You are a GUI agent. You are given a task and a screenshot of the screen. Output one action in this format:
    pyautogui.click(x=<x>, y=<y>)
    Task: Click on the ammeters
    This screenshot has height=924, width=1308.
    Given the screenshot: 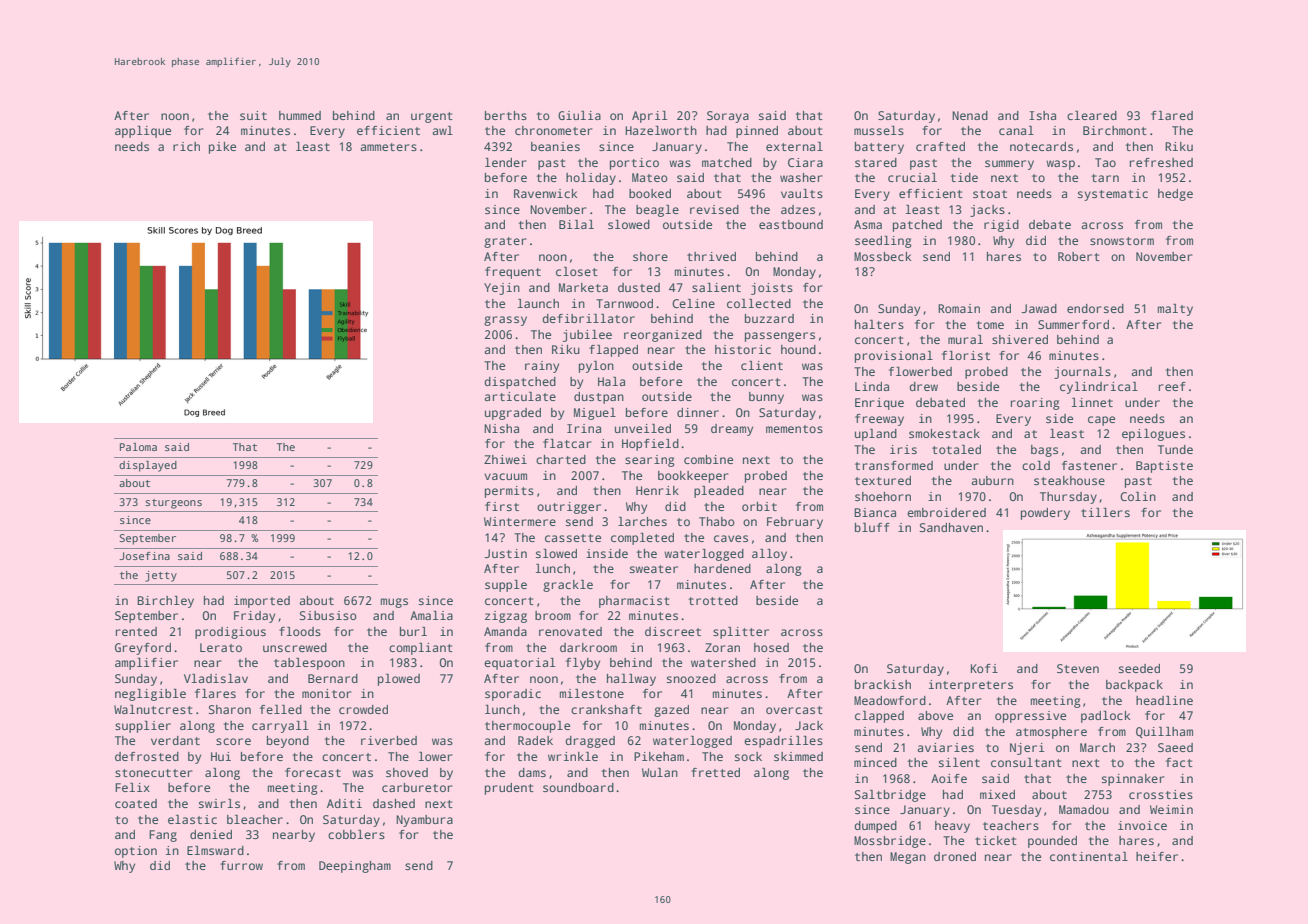 What is the action you would take?
    pyautogui.click(x=388, y=147)
